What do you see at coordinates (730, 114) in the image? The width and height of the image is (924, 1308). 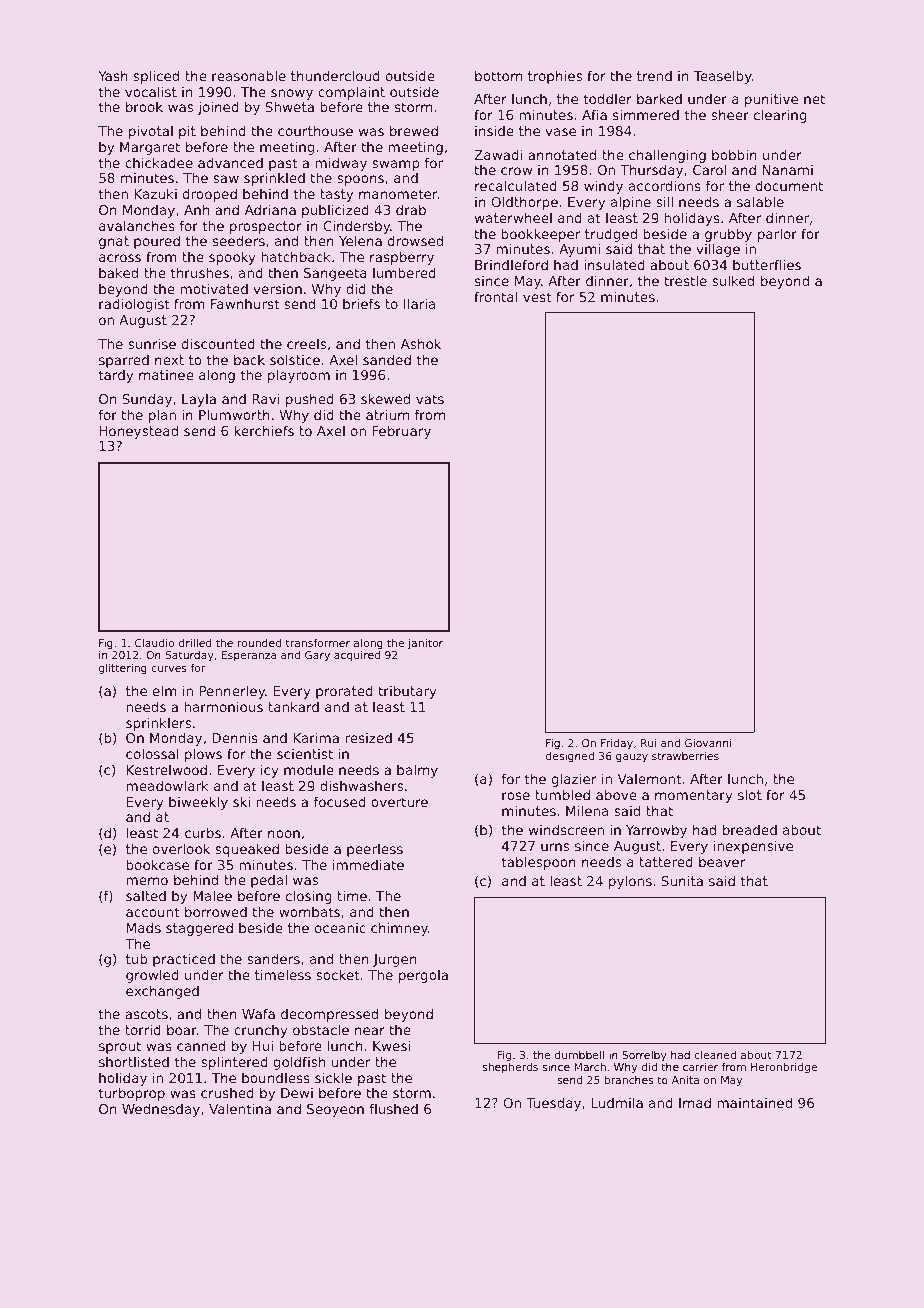 I see `sheer` at bounding box center [730, 114].
